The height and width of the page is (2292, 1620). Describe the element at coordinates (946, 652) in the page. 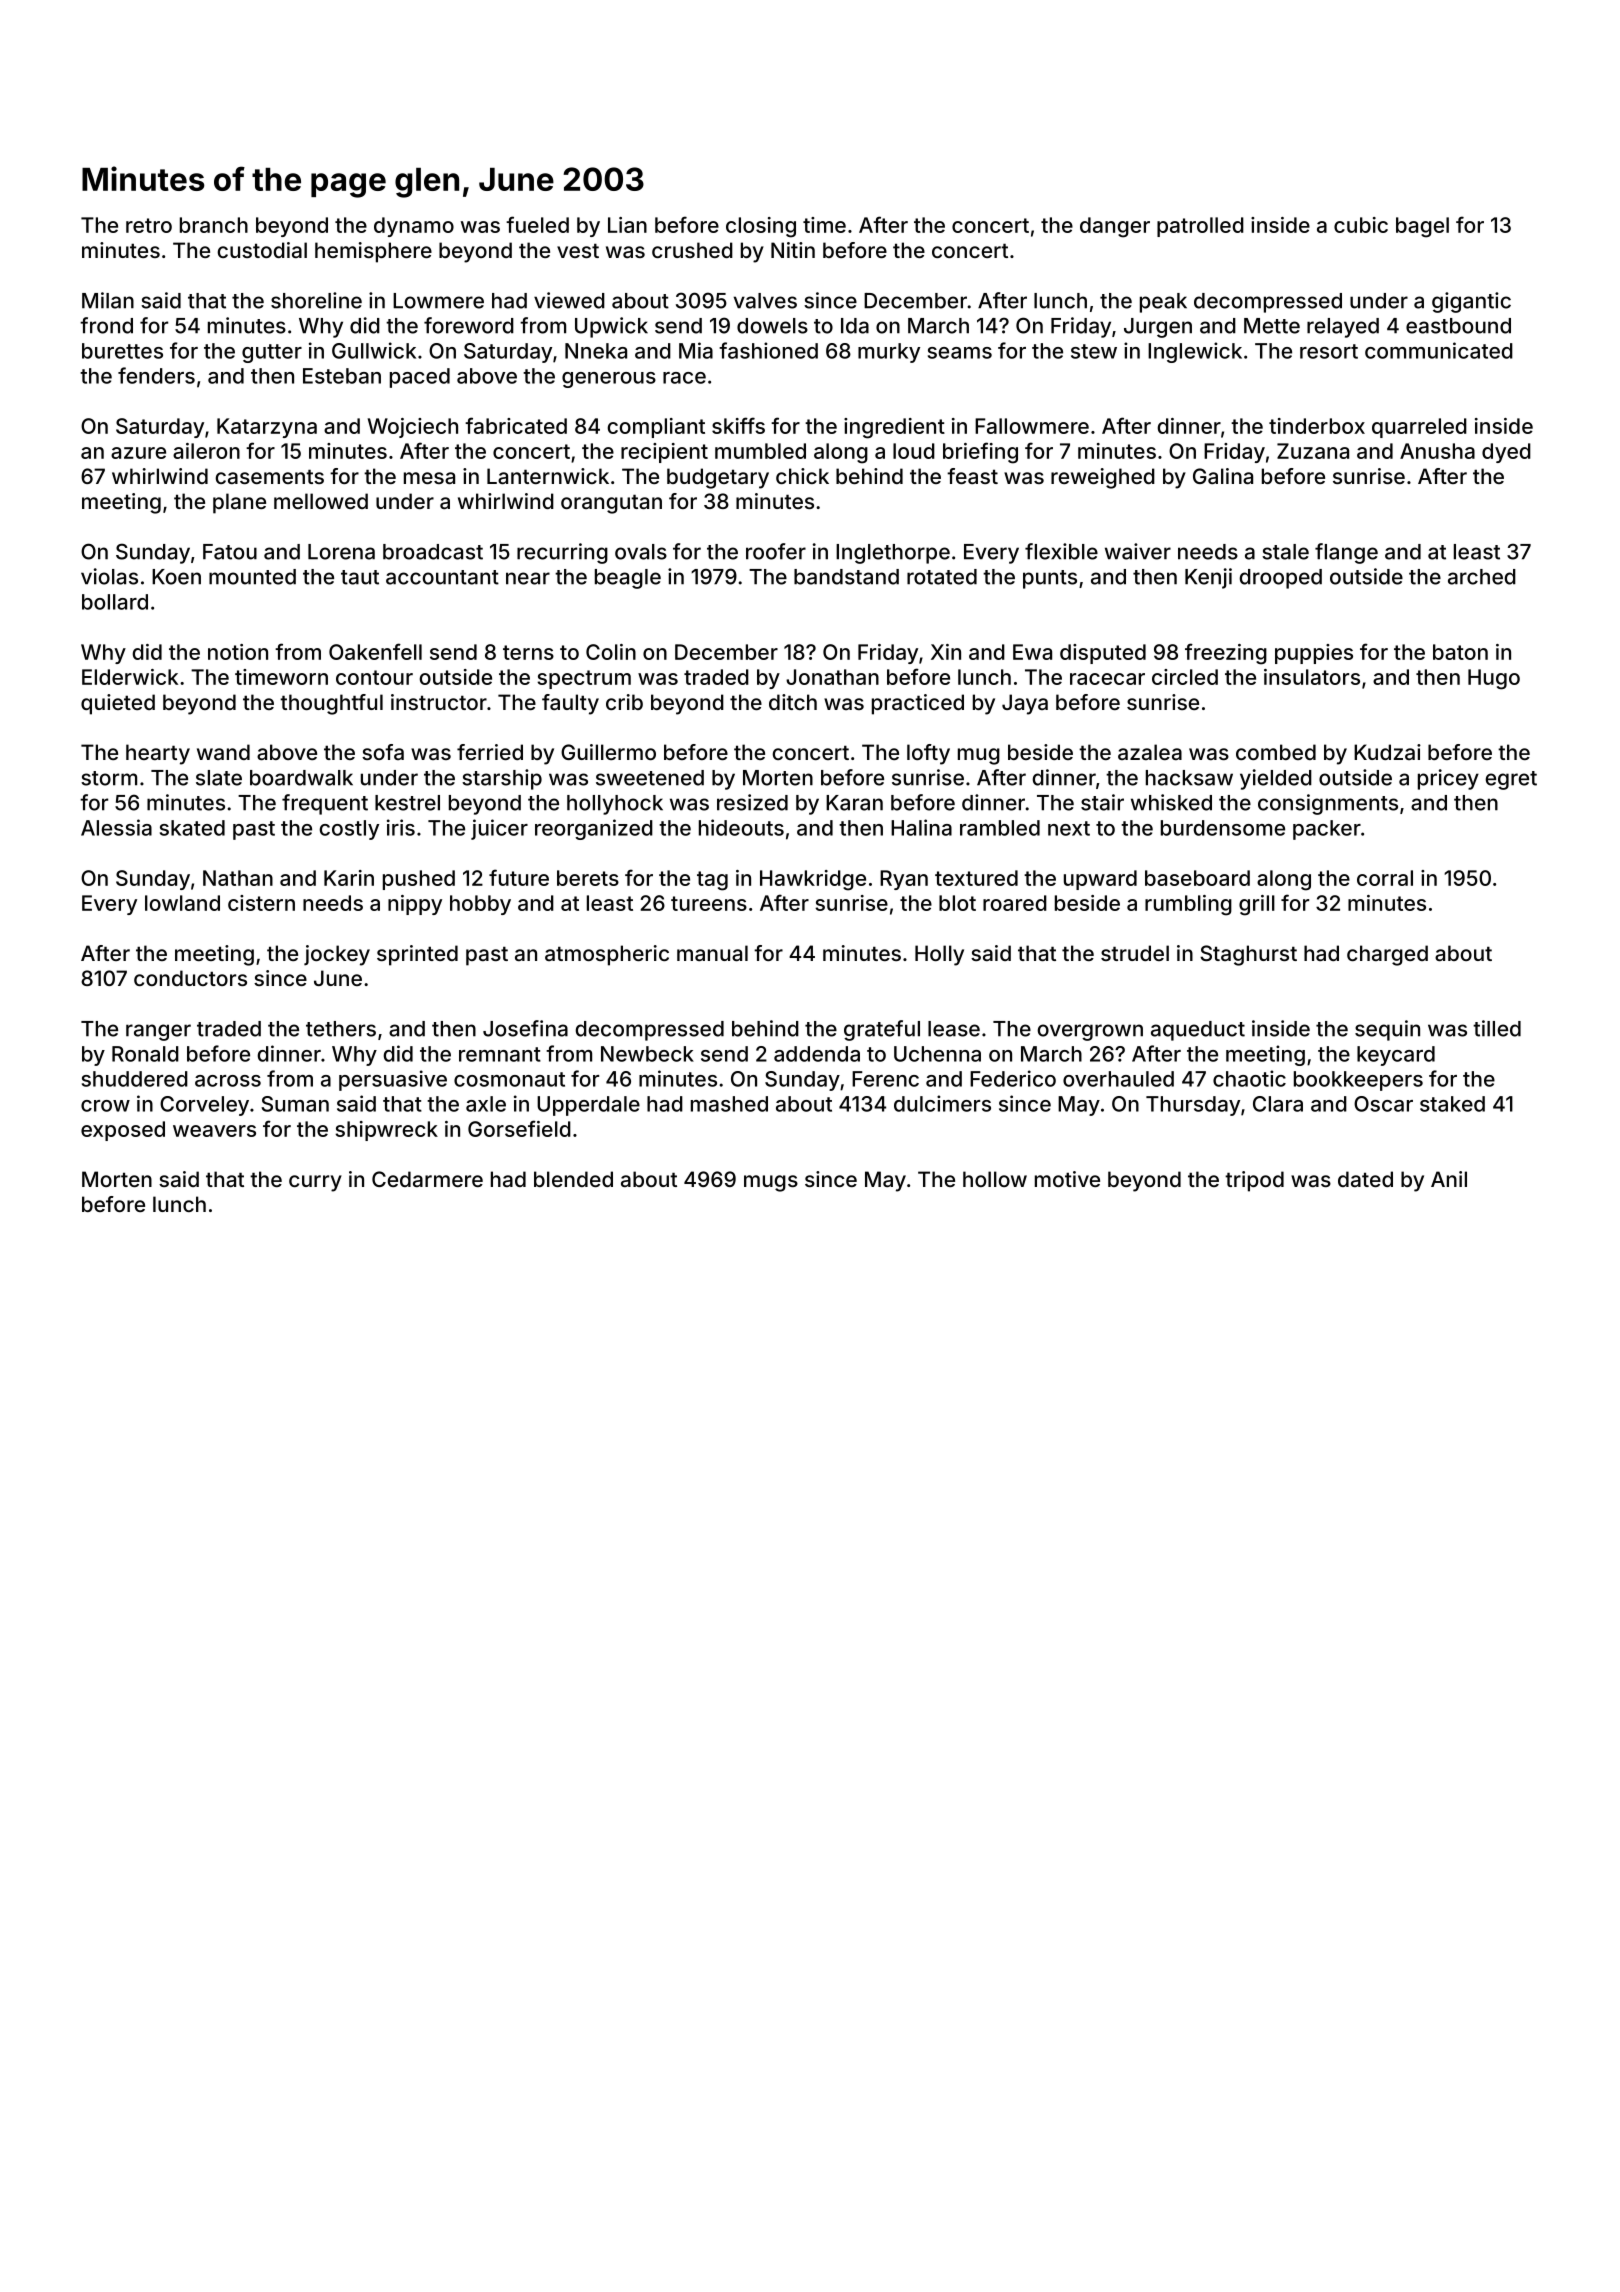

I see `Xin` at that location.
